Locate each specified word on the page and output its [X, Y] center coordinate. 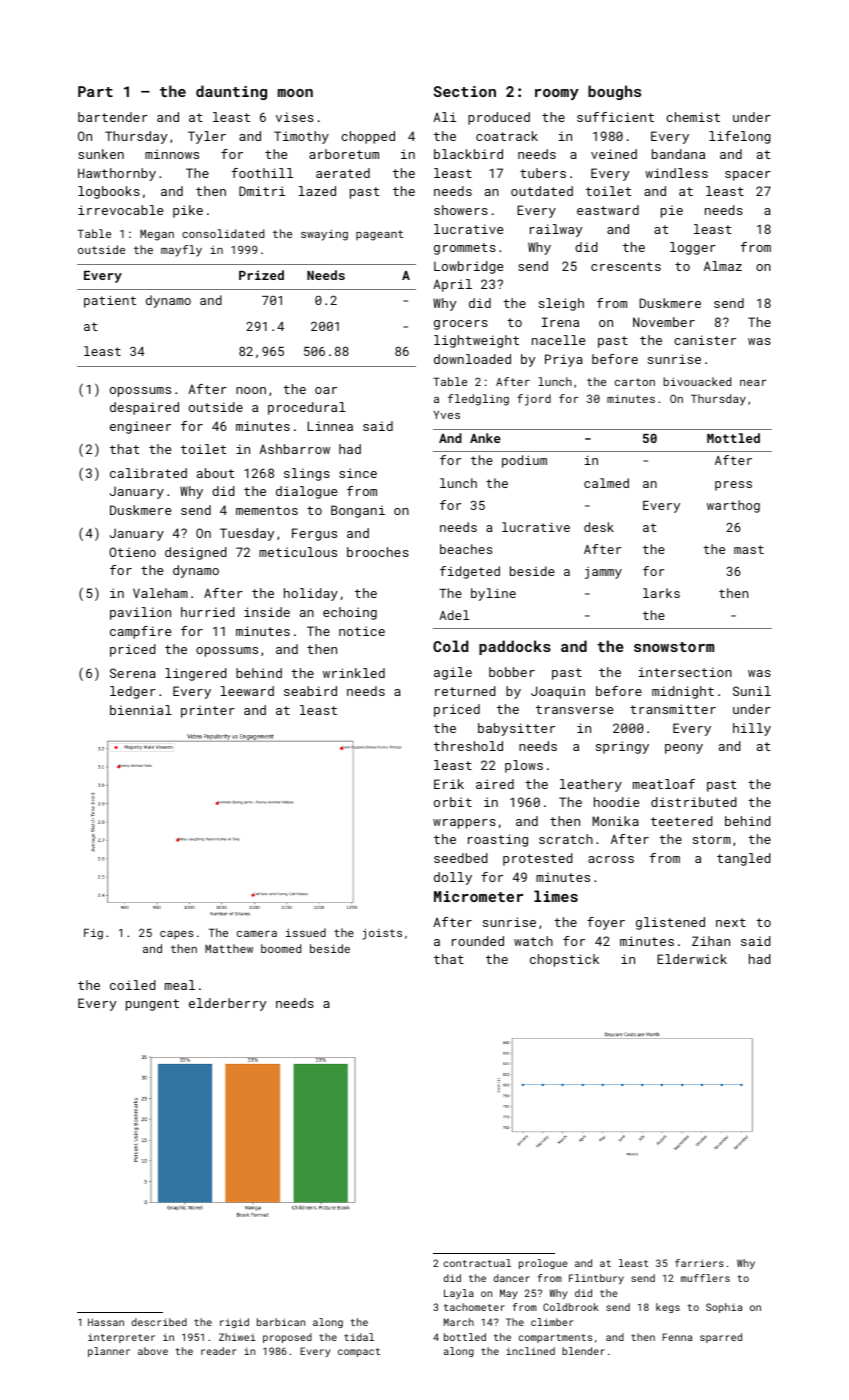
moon [295, 93]
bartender [113, 117]
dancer [511, 1278]
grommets [465, 249]
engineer [140, 427]
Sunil [752, 691]
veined [614, 154]
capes [177, 935]
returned [465, 691]
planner [109, 1352]
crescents [626, 266]
